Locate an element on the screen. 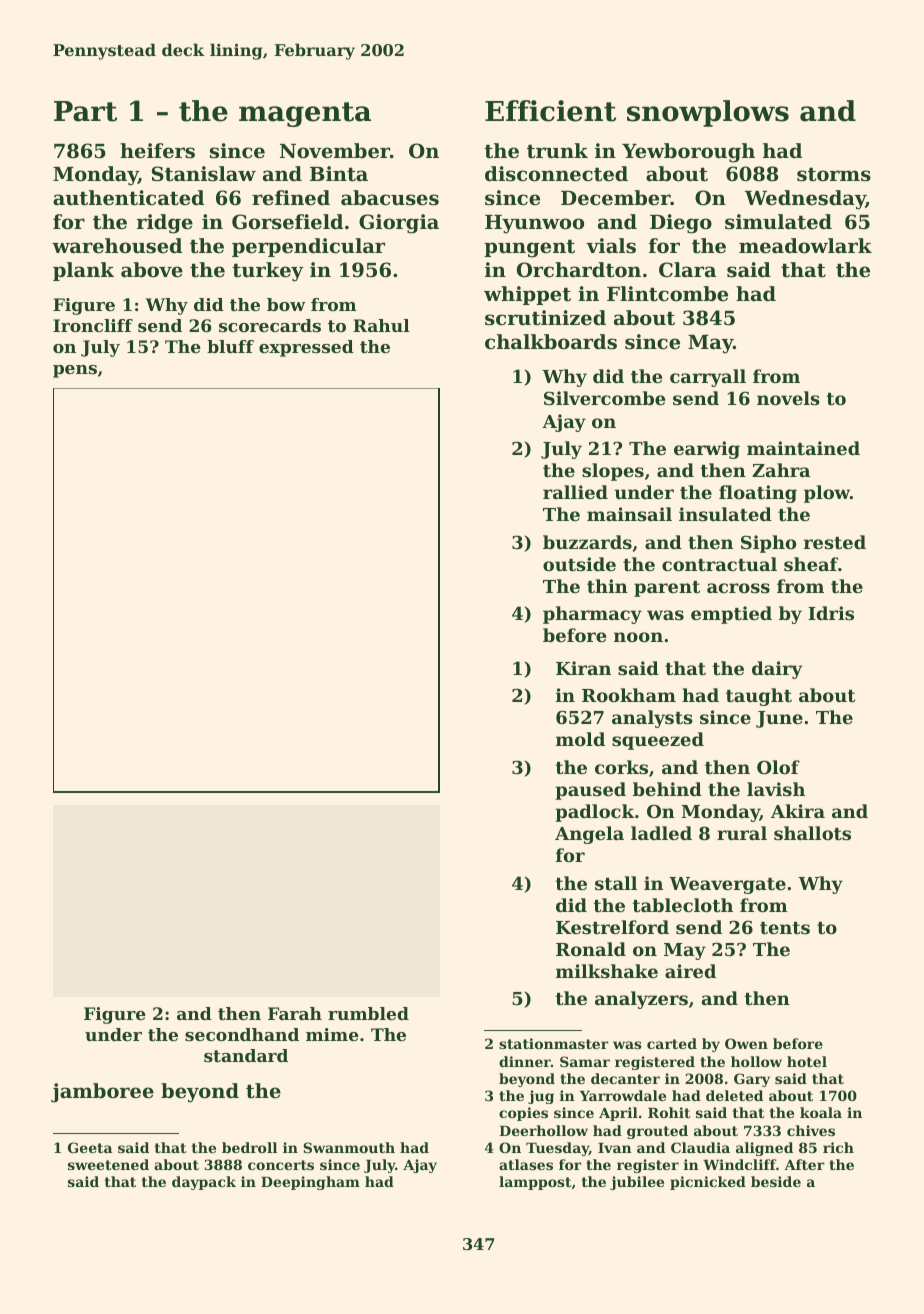 The height and width of the screenshot is (1314, 924). Part is located at coordinates (85, 111).
